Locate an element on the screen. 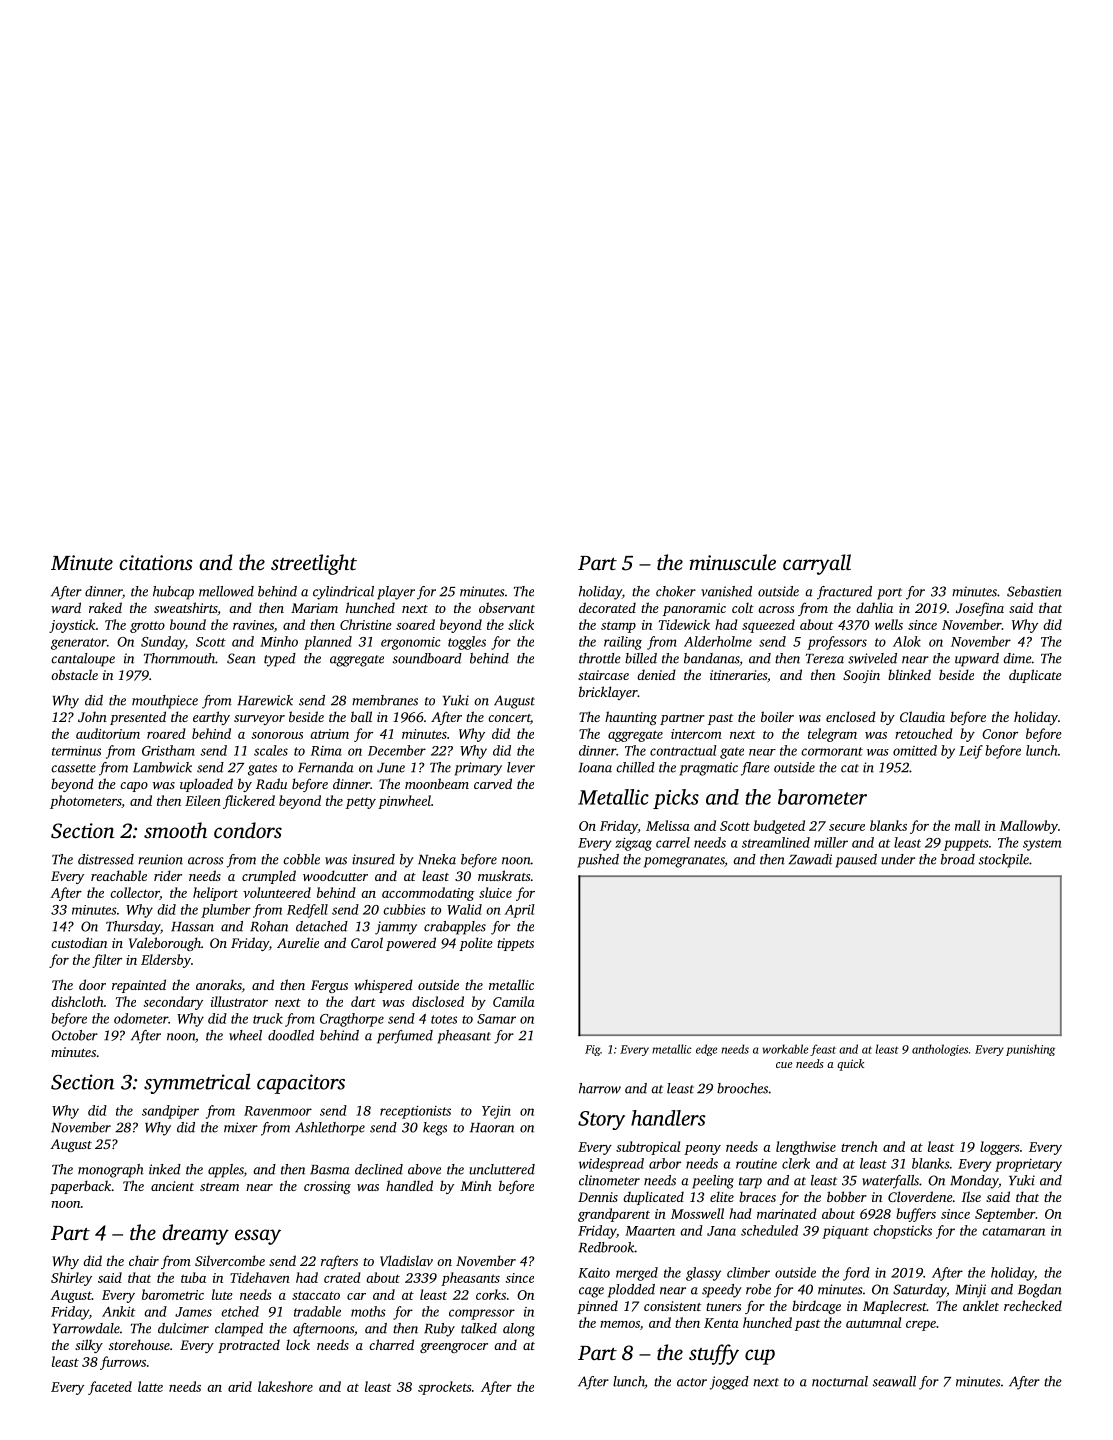 Image resolution: width=1113 pixels, height=1440 pixels. dishcloth is located at coordinates (77, 1001).
